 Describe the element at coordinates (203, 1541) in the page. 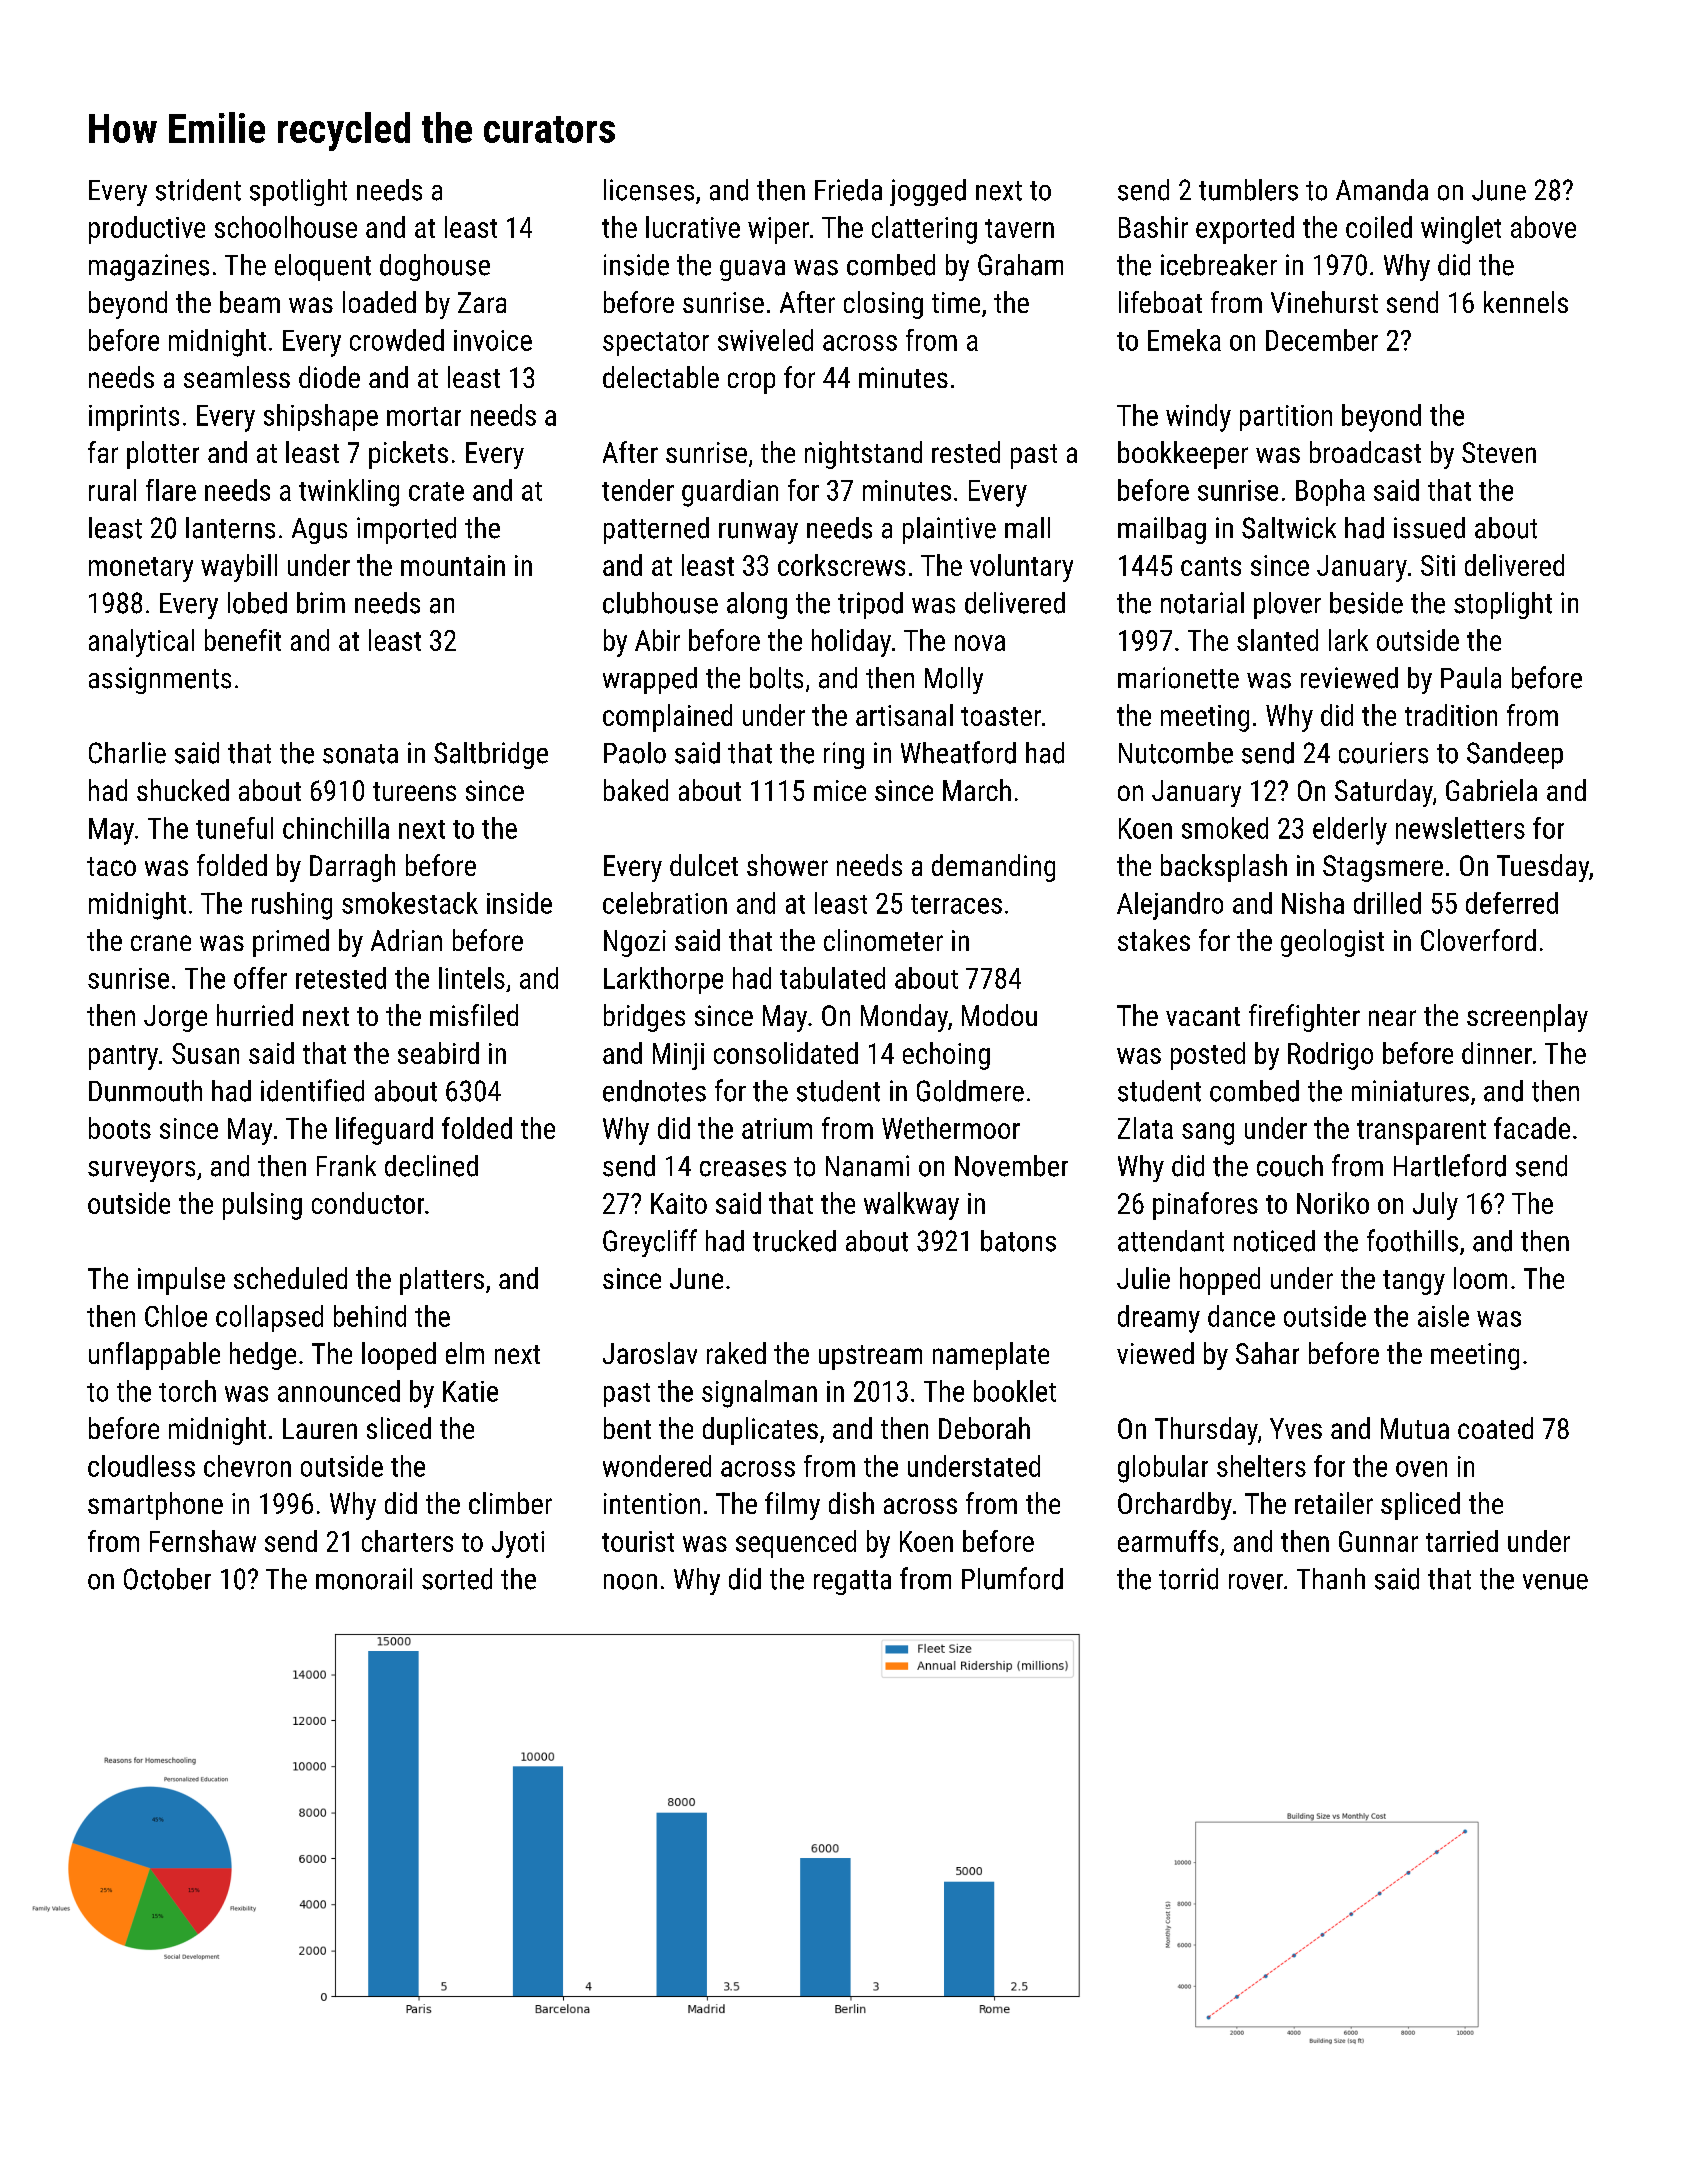

I see `Fernshaw` at that location.
